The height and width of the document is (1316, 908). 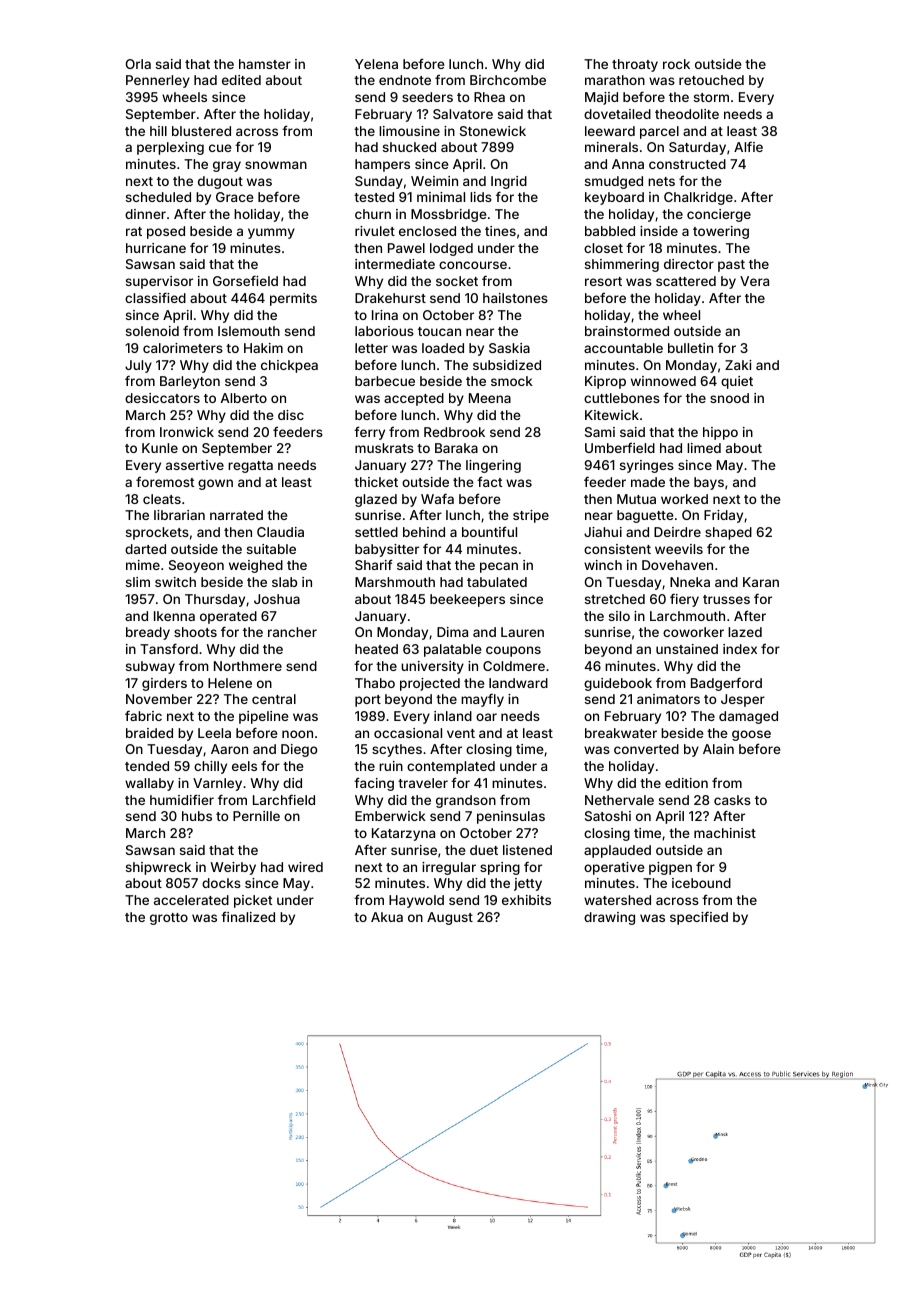 What do you see at coordinates (403, 834) in the document?
I see `Katarzyna` at bounding box center [403, 834].
